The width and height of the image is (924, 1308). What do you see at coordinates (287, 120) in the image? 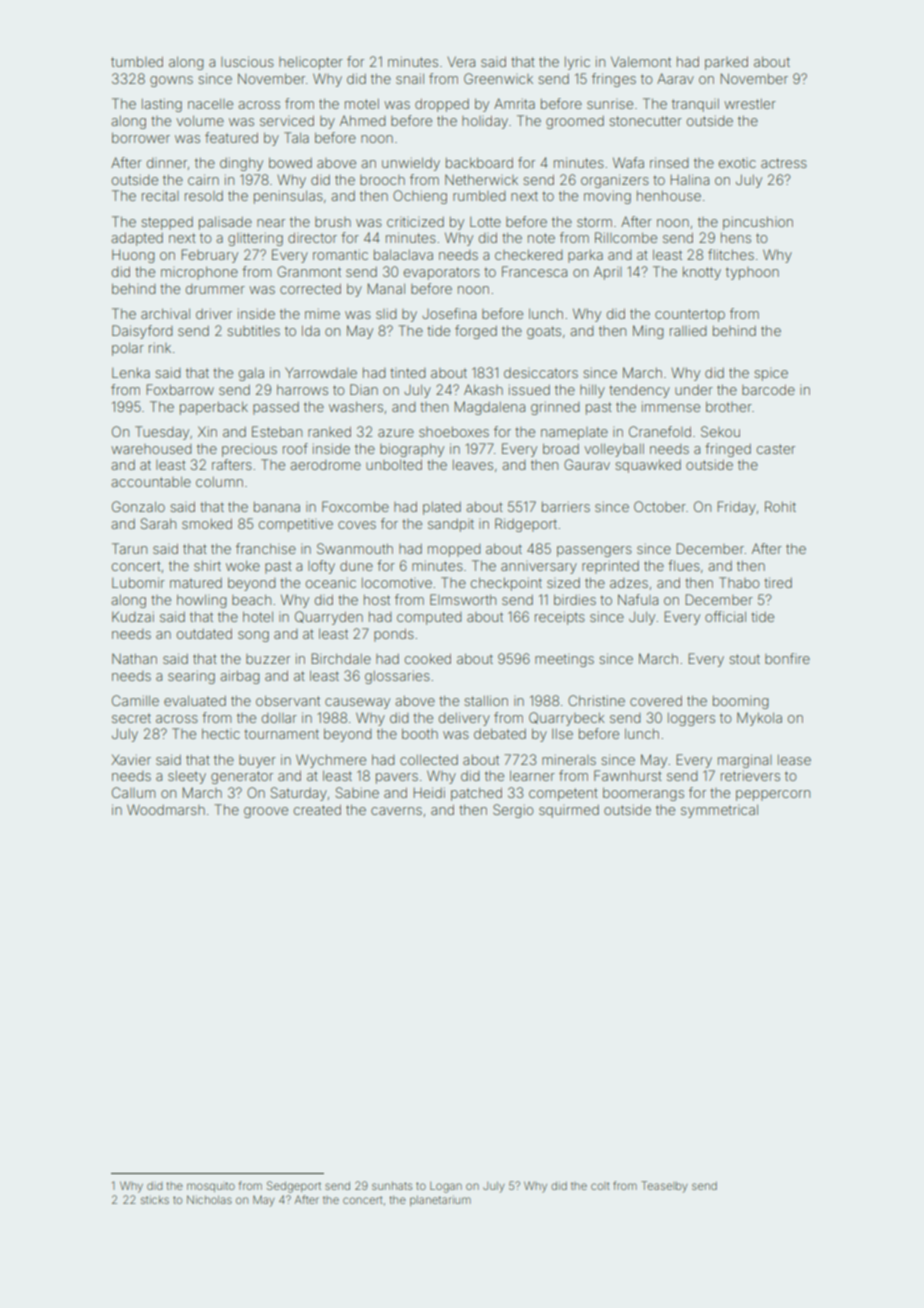
I see `serviced` at bounding box center [287, 120].
